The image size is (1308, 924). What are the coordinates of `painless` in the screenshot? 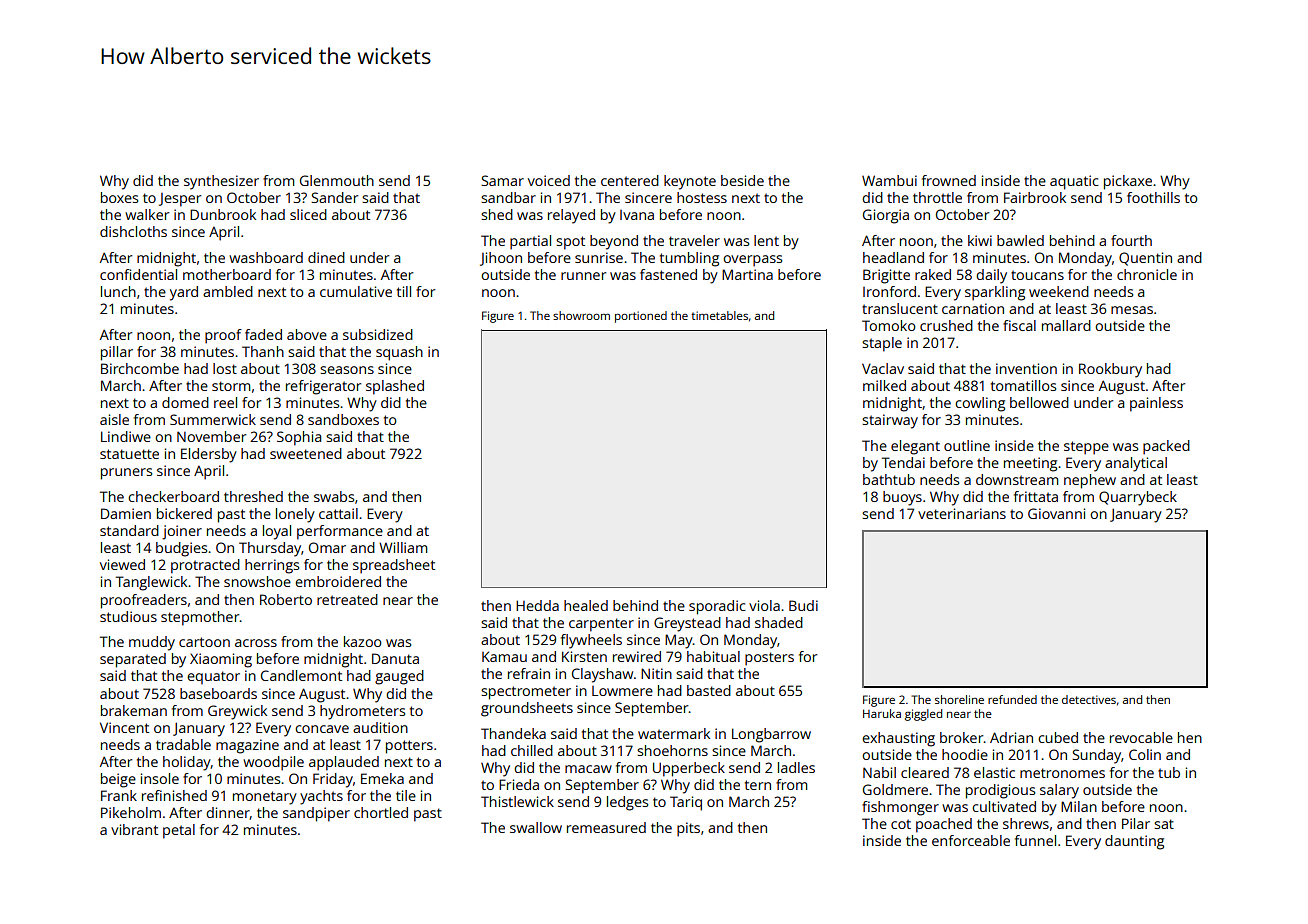 It's located at (1156, 404).
